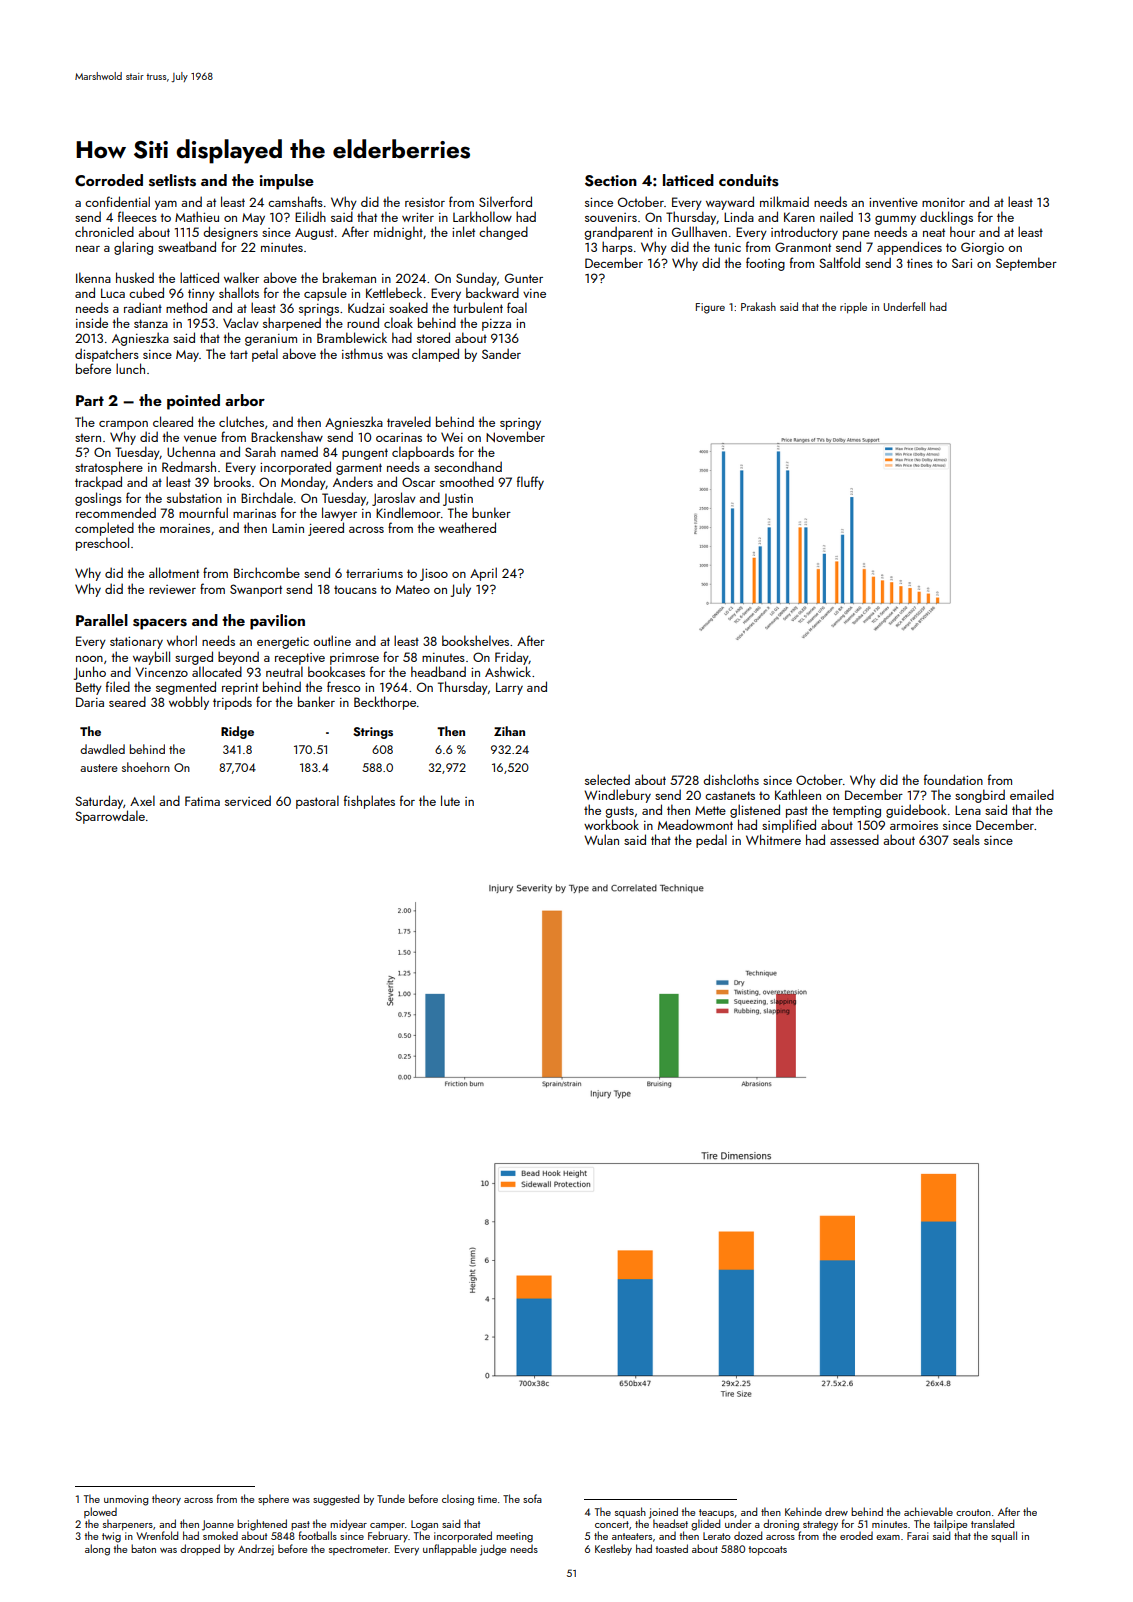 Image resolution: width=1133 pixels, height=1602 pixels. I want to click on along, so click(97, 1550).
